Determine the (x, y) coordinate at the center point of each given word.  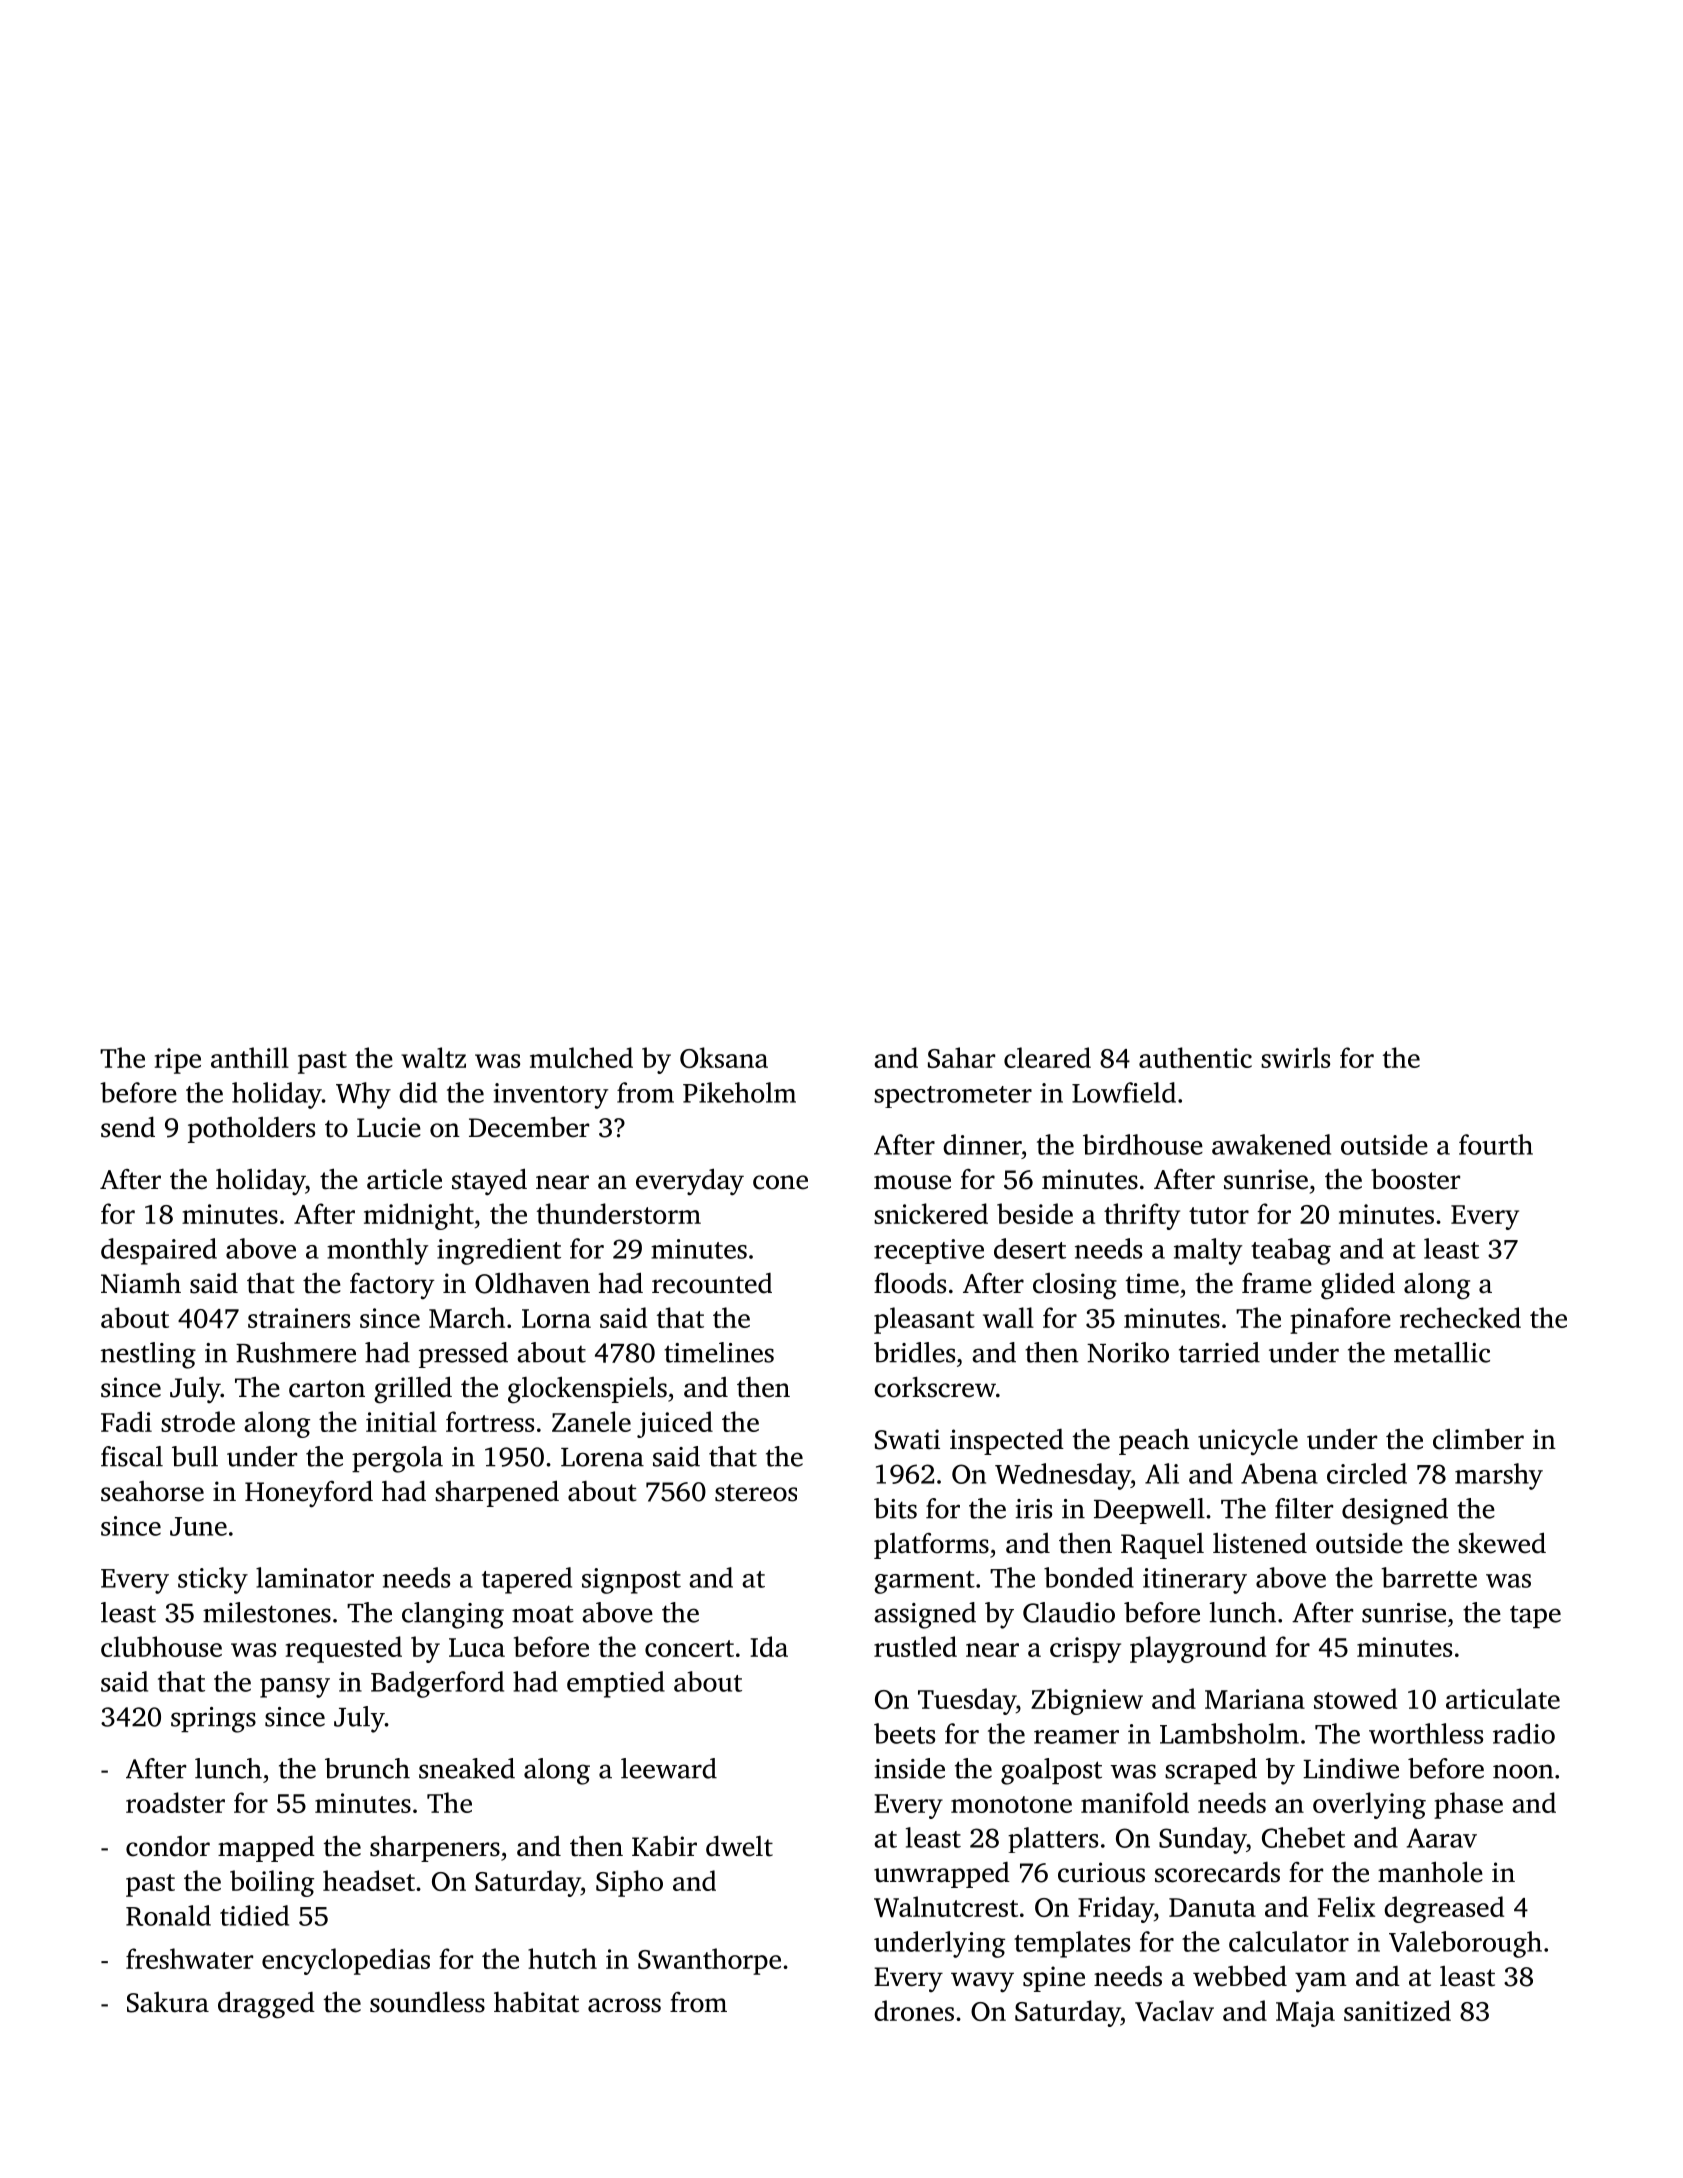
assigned (925, 1615)
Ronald (168, 1915)
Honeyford (309, 1494)
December (529, 1127)
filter (1304, 1508)
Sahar (961, 1057)
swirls (1295, 1057)
